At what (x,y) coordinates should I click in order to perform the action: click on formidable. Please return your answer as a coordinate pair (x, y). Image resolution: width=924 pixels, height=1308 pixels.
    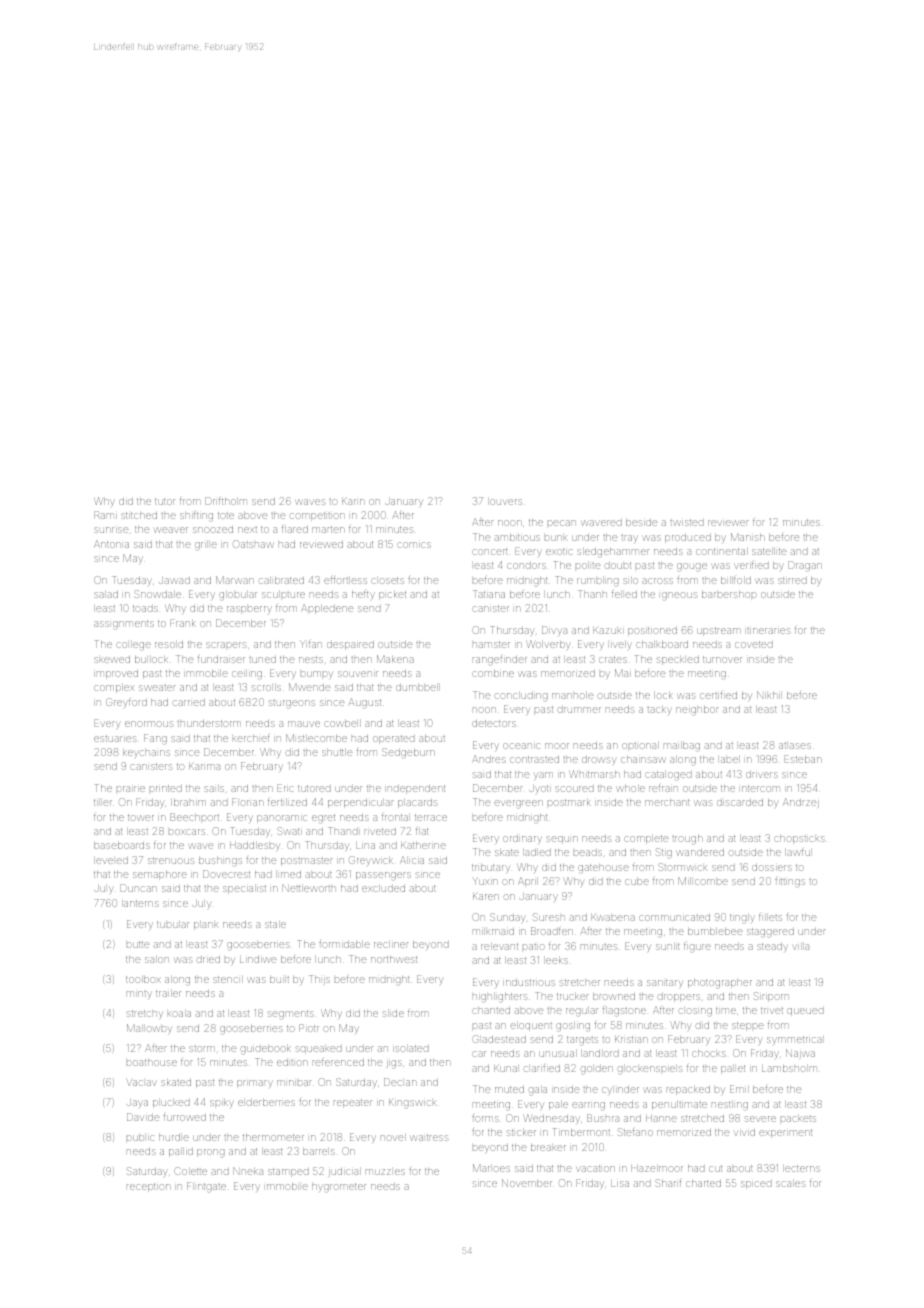
    Looking at the image, I should click on (344, 944).
